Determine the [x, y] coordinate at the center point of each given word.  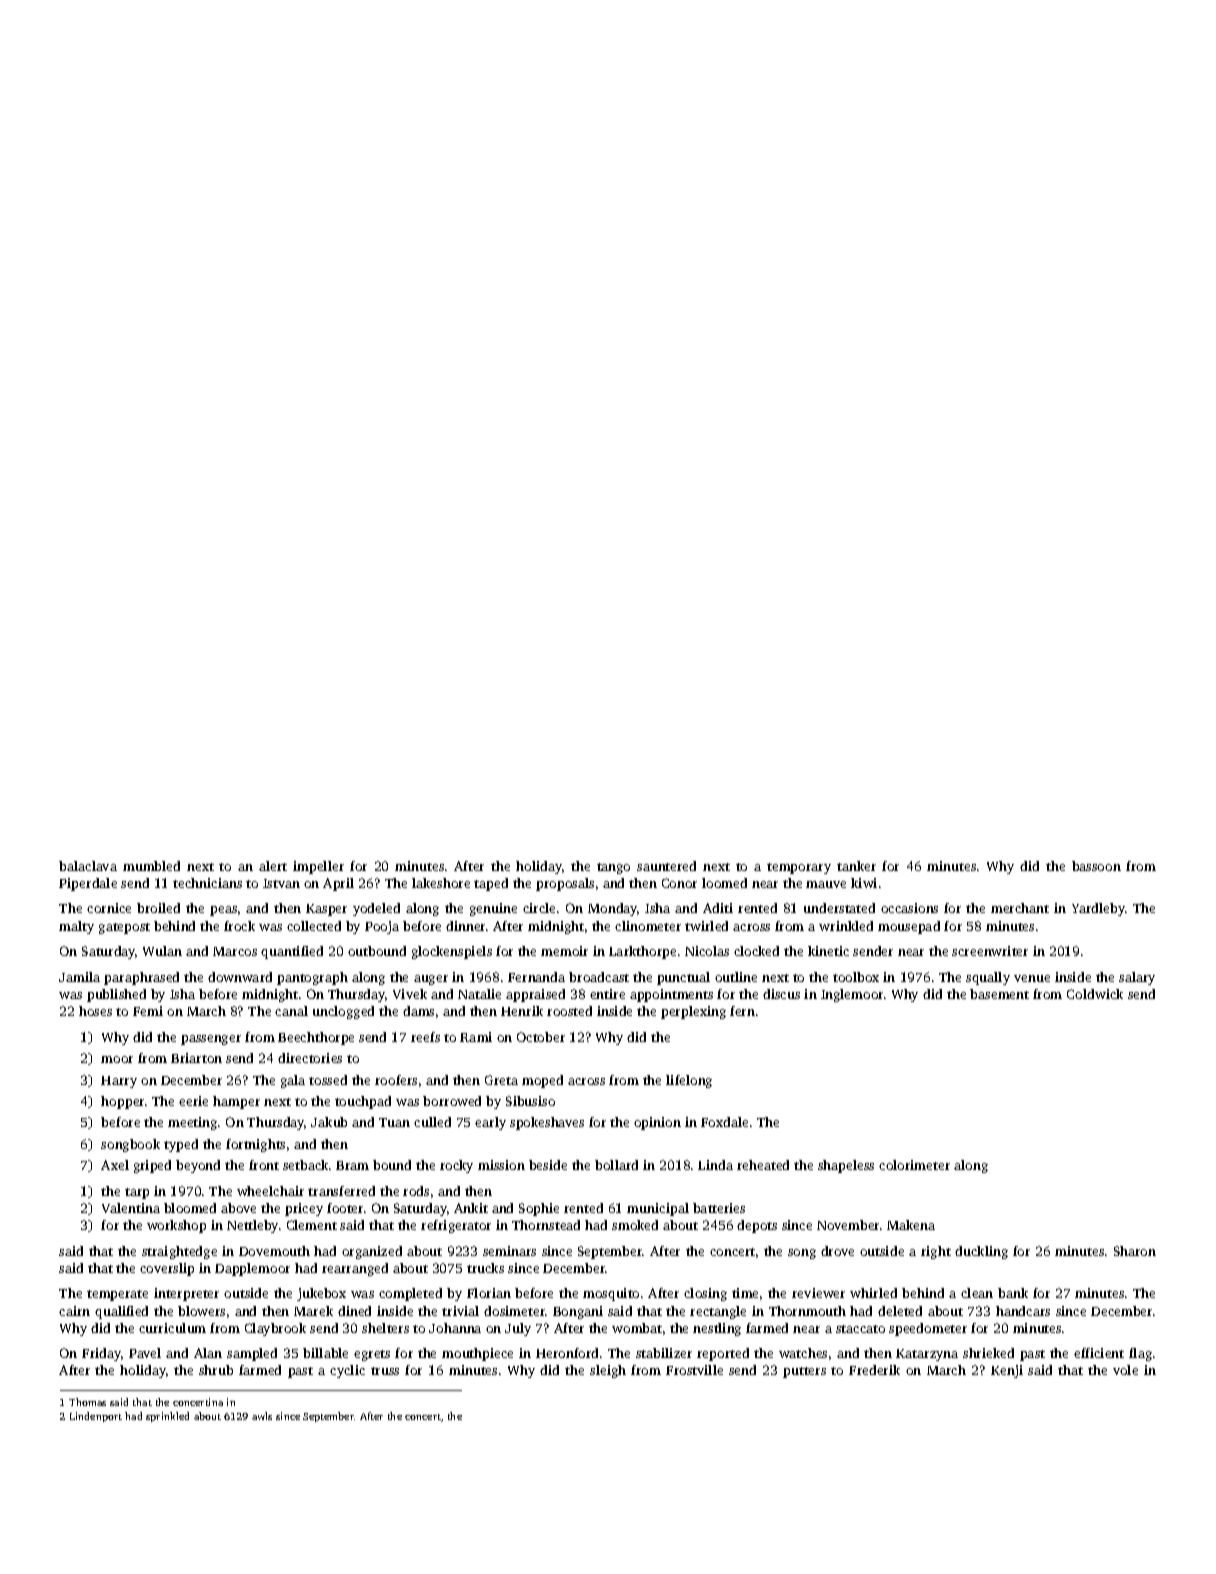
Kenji [1007, 1371]
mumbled [151, 866]
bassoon [1096, 866]
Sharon [1135, 1251]
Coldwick [1095, 994]
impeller [318, 867]
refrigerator [456, 1226]
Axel [115, 1165]
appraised [535, 995]
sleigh [608, 1371]
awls [262, 1416]
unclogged [343, 1012]
